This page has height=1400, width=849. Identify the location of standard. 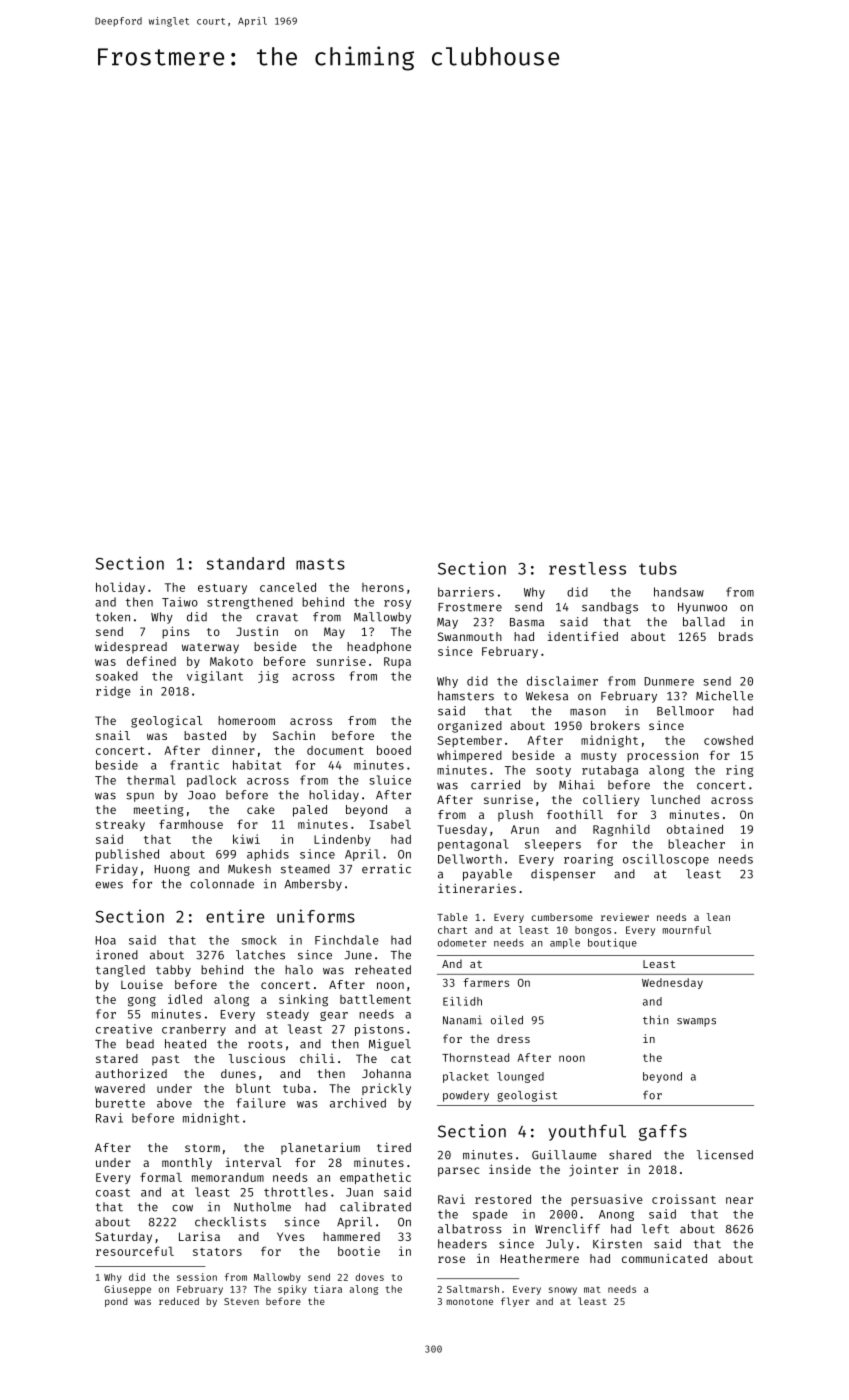
(245, 563).
